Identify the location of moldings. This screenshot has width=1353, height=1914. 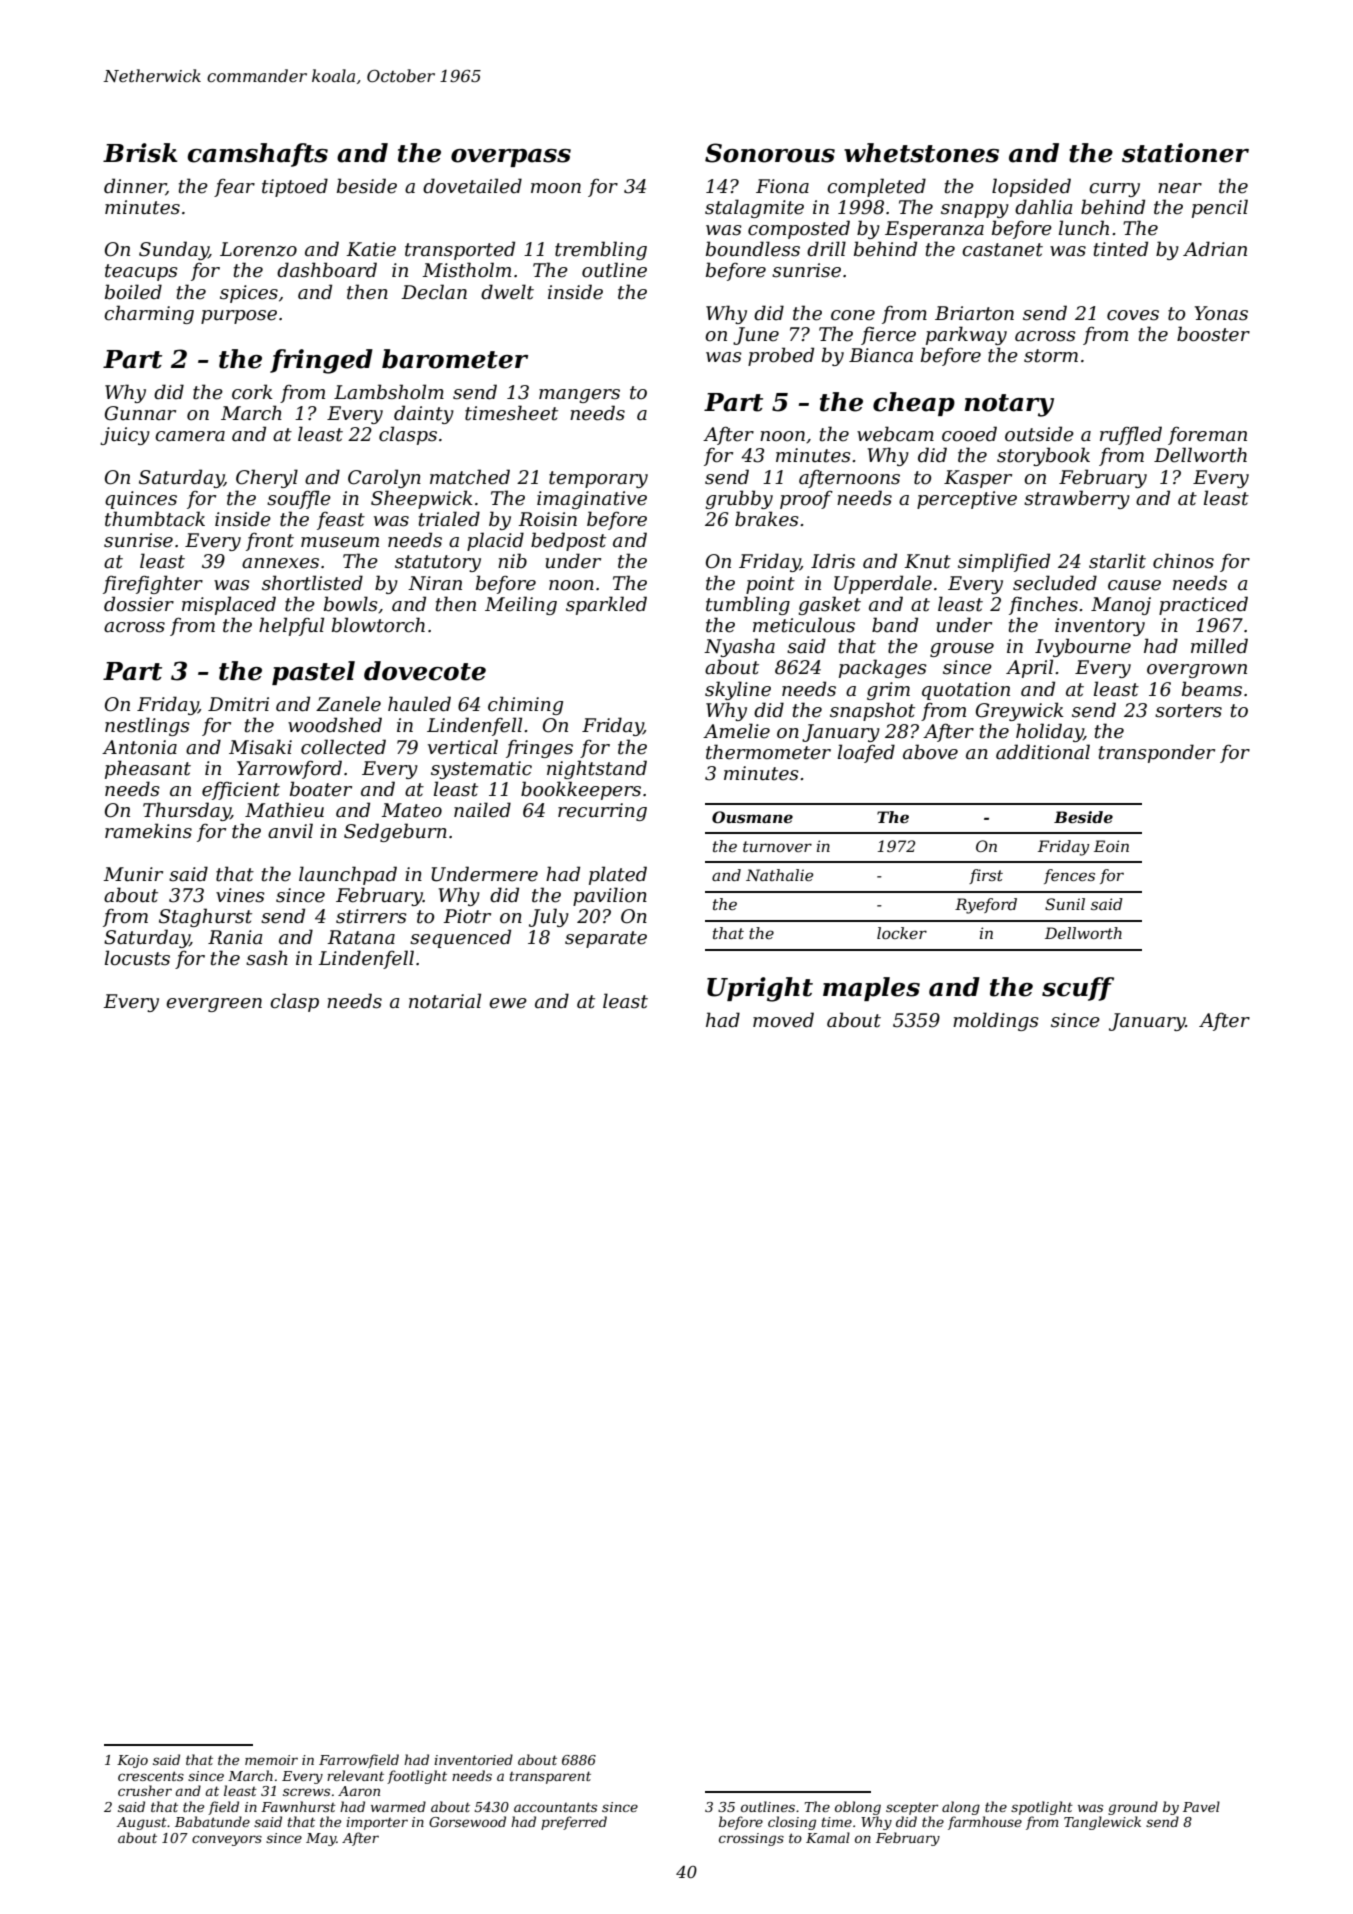
(996, 1021).
